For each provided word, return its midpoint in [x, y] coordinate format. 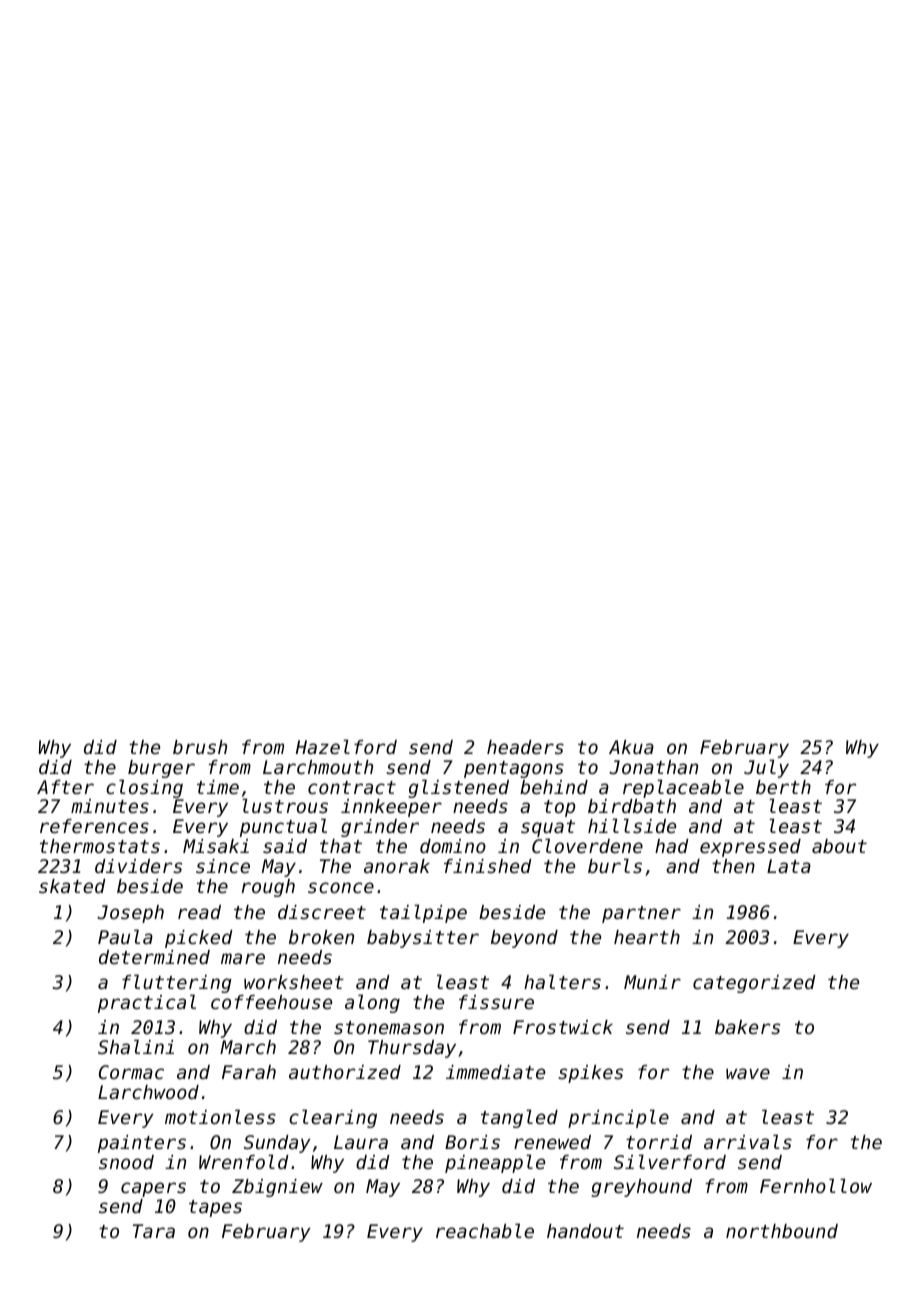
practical [147, 1003]
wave [748, 1073]
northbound [782, 1231]
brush [200, 747]
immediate [495, 1072]
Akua [631, 747]
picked [199, 939]
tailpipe [423, 913]
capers [153, 1189]
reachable [485, 1230]
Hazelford [346, 746]
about [839, 846]
